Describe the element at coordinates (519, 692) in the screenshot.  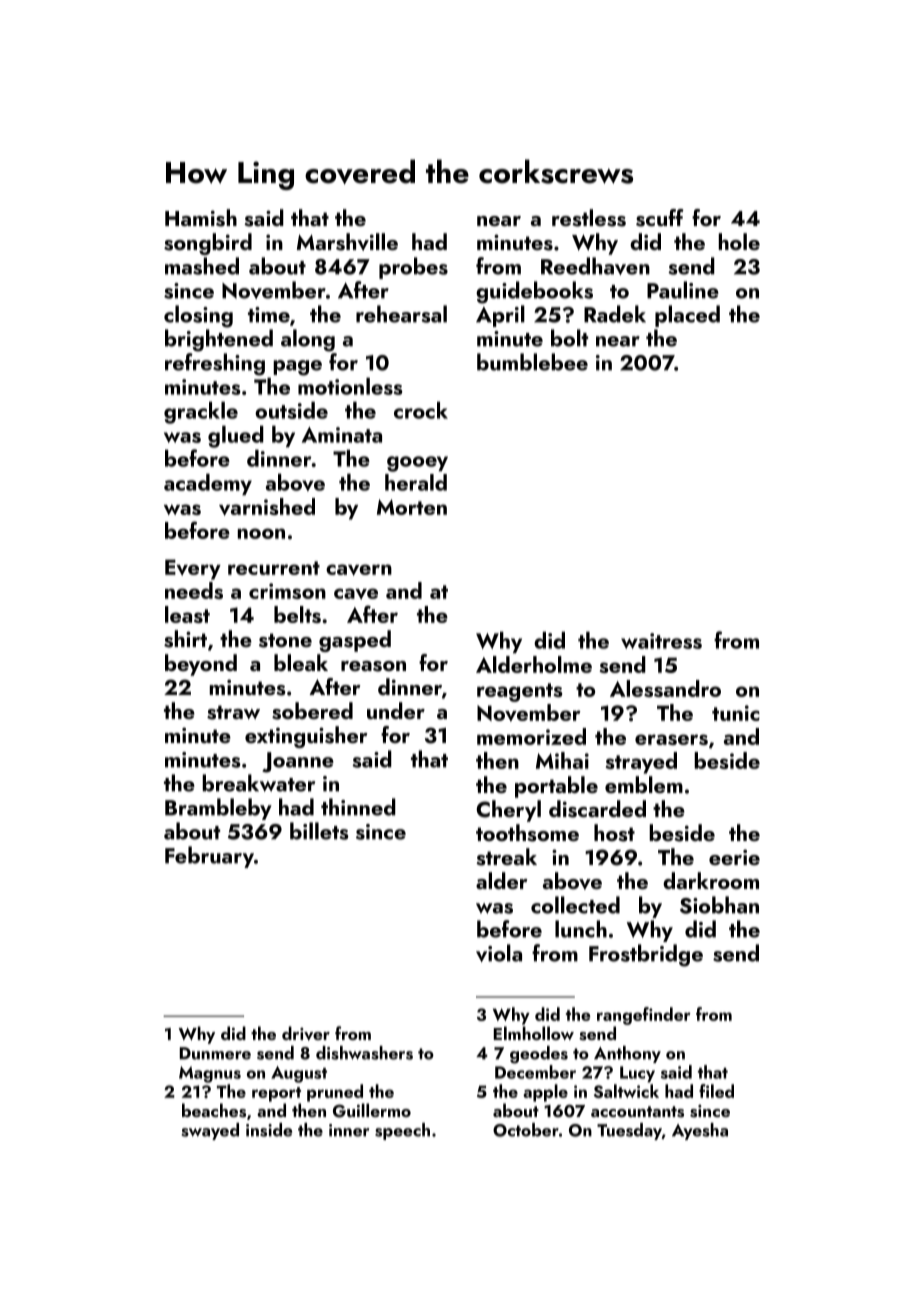
I see `reagents` at that location.
